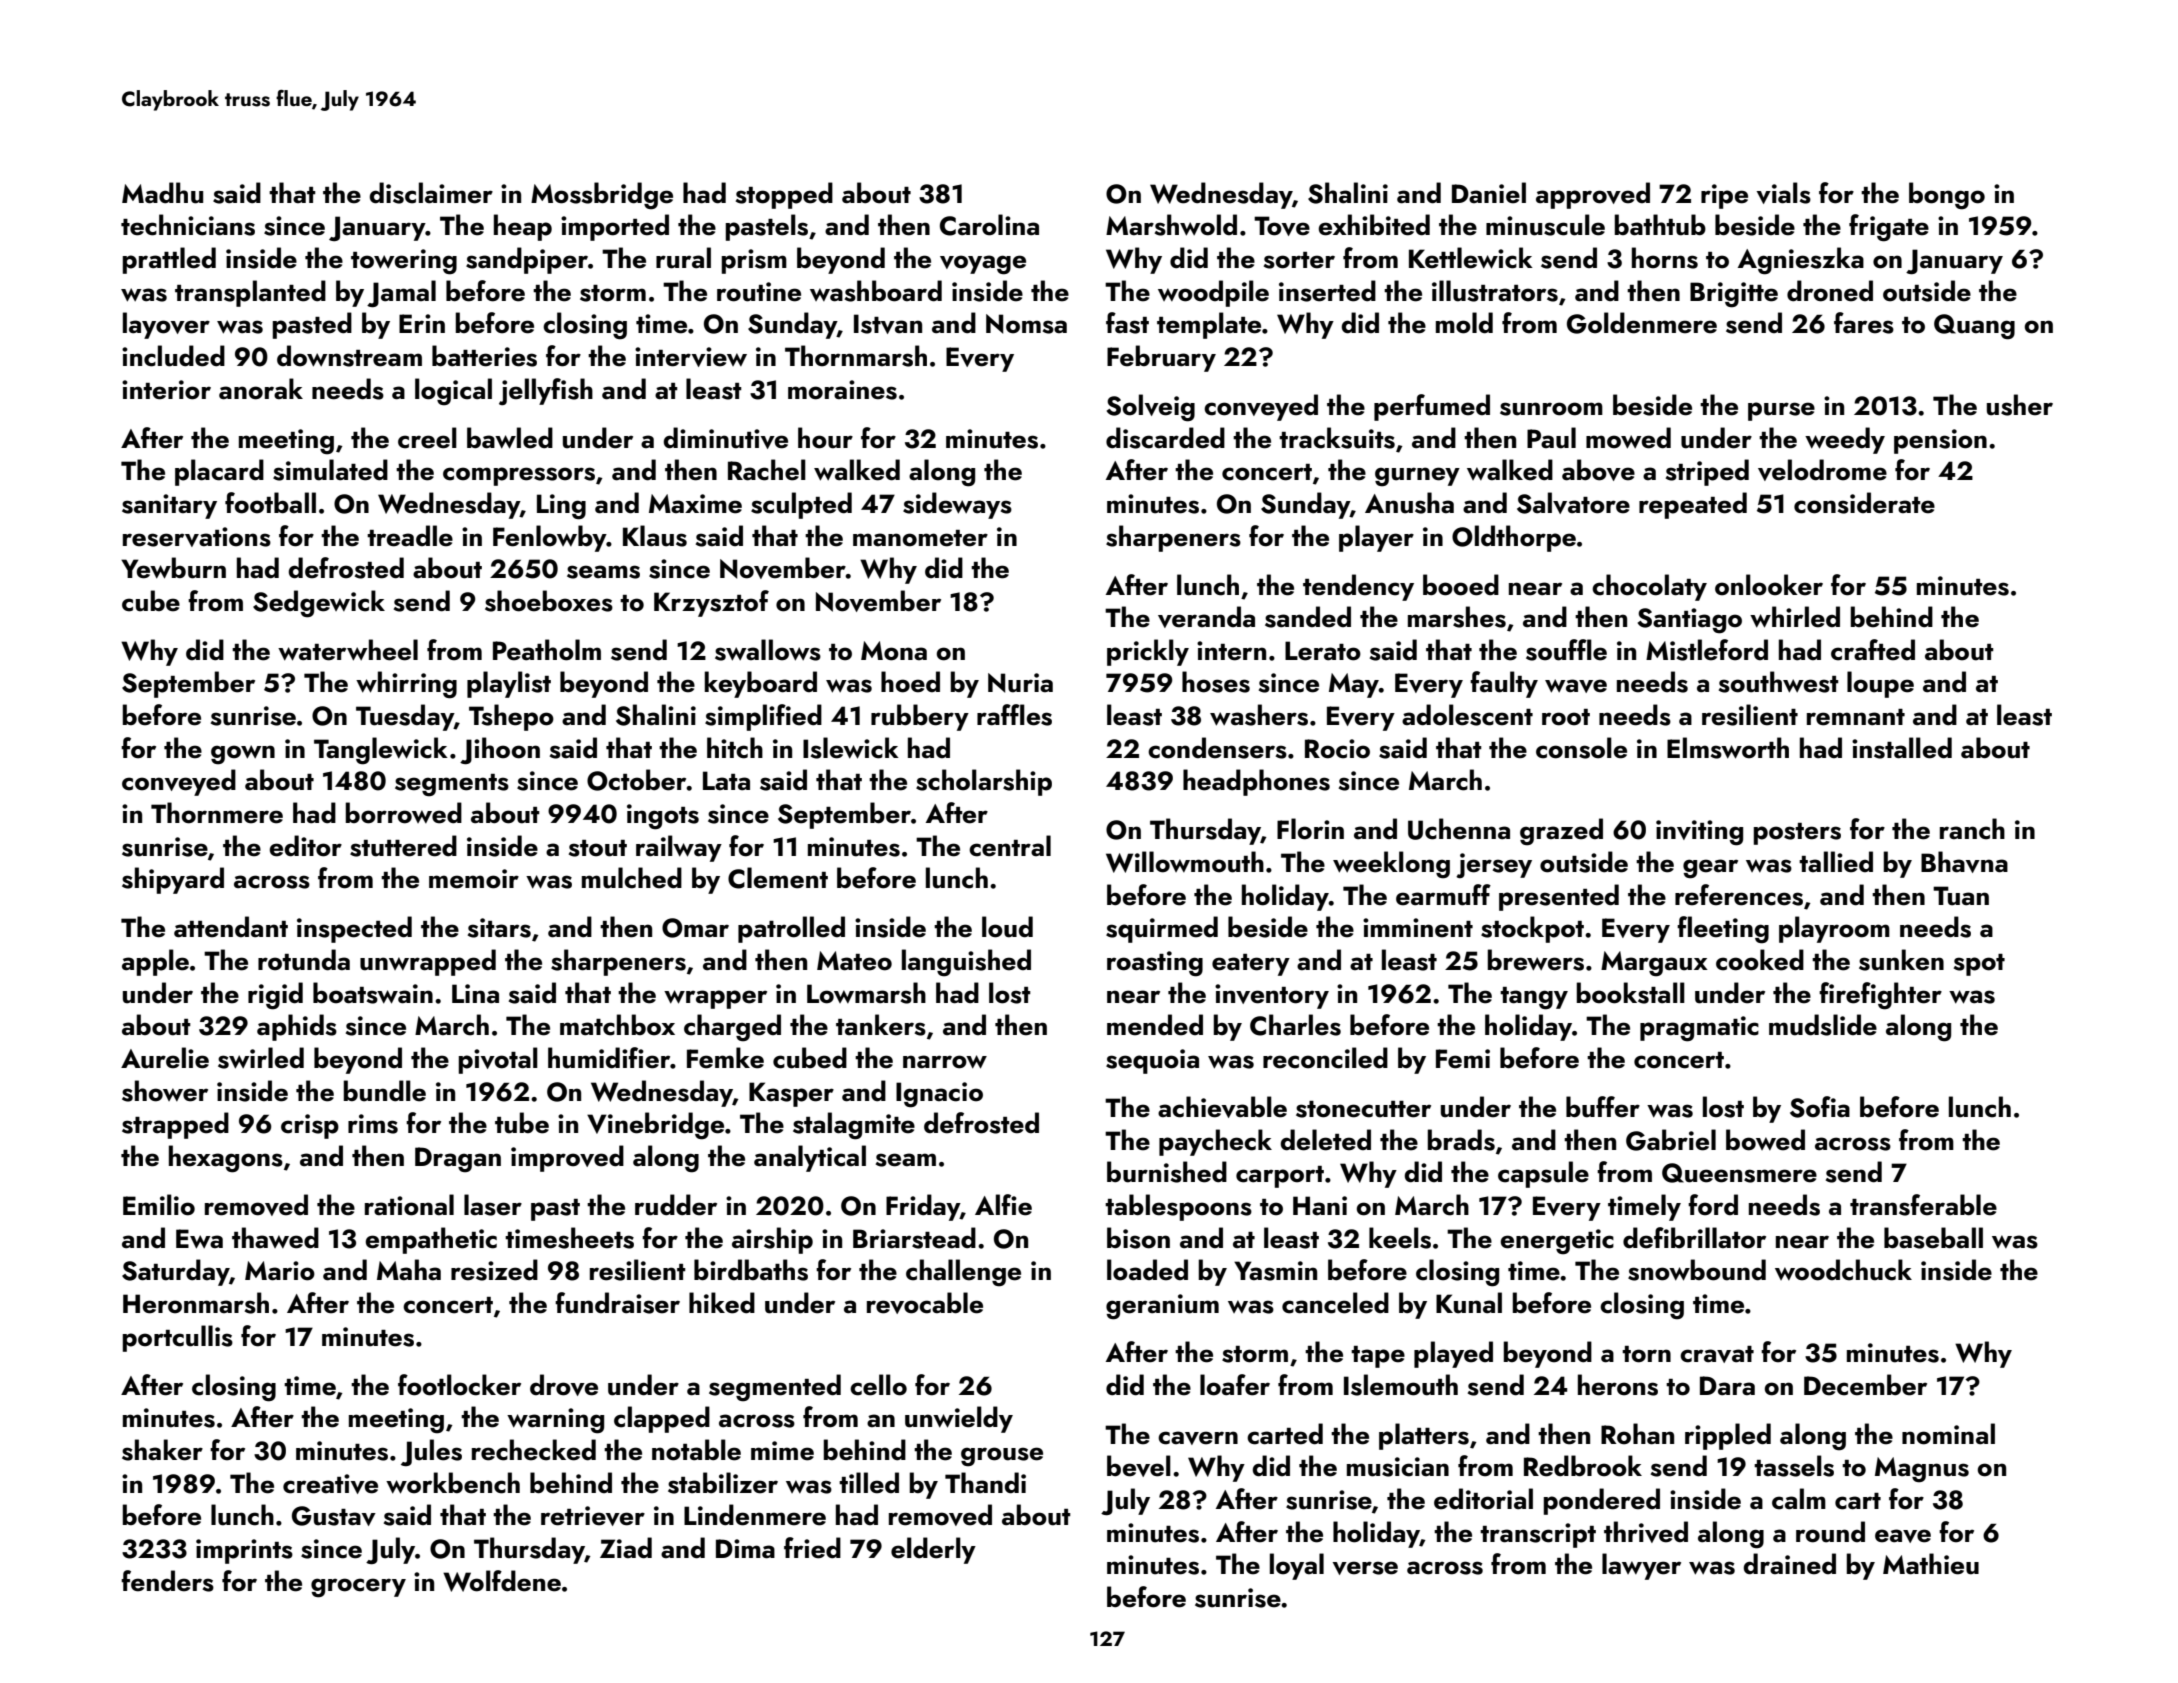  Describe the element at coordinates (1127, 323) in the screenshot. I see `fast` at that location.
